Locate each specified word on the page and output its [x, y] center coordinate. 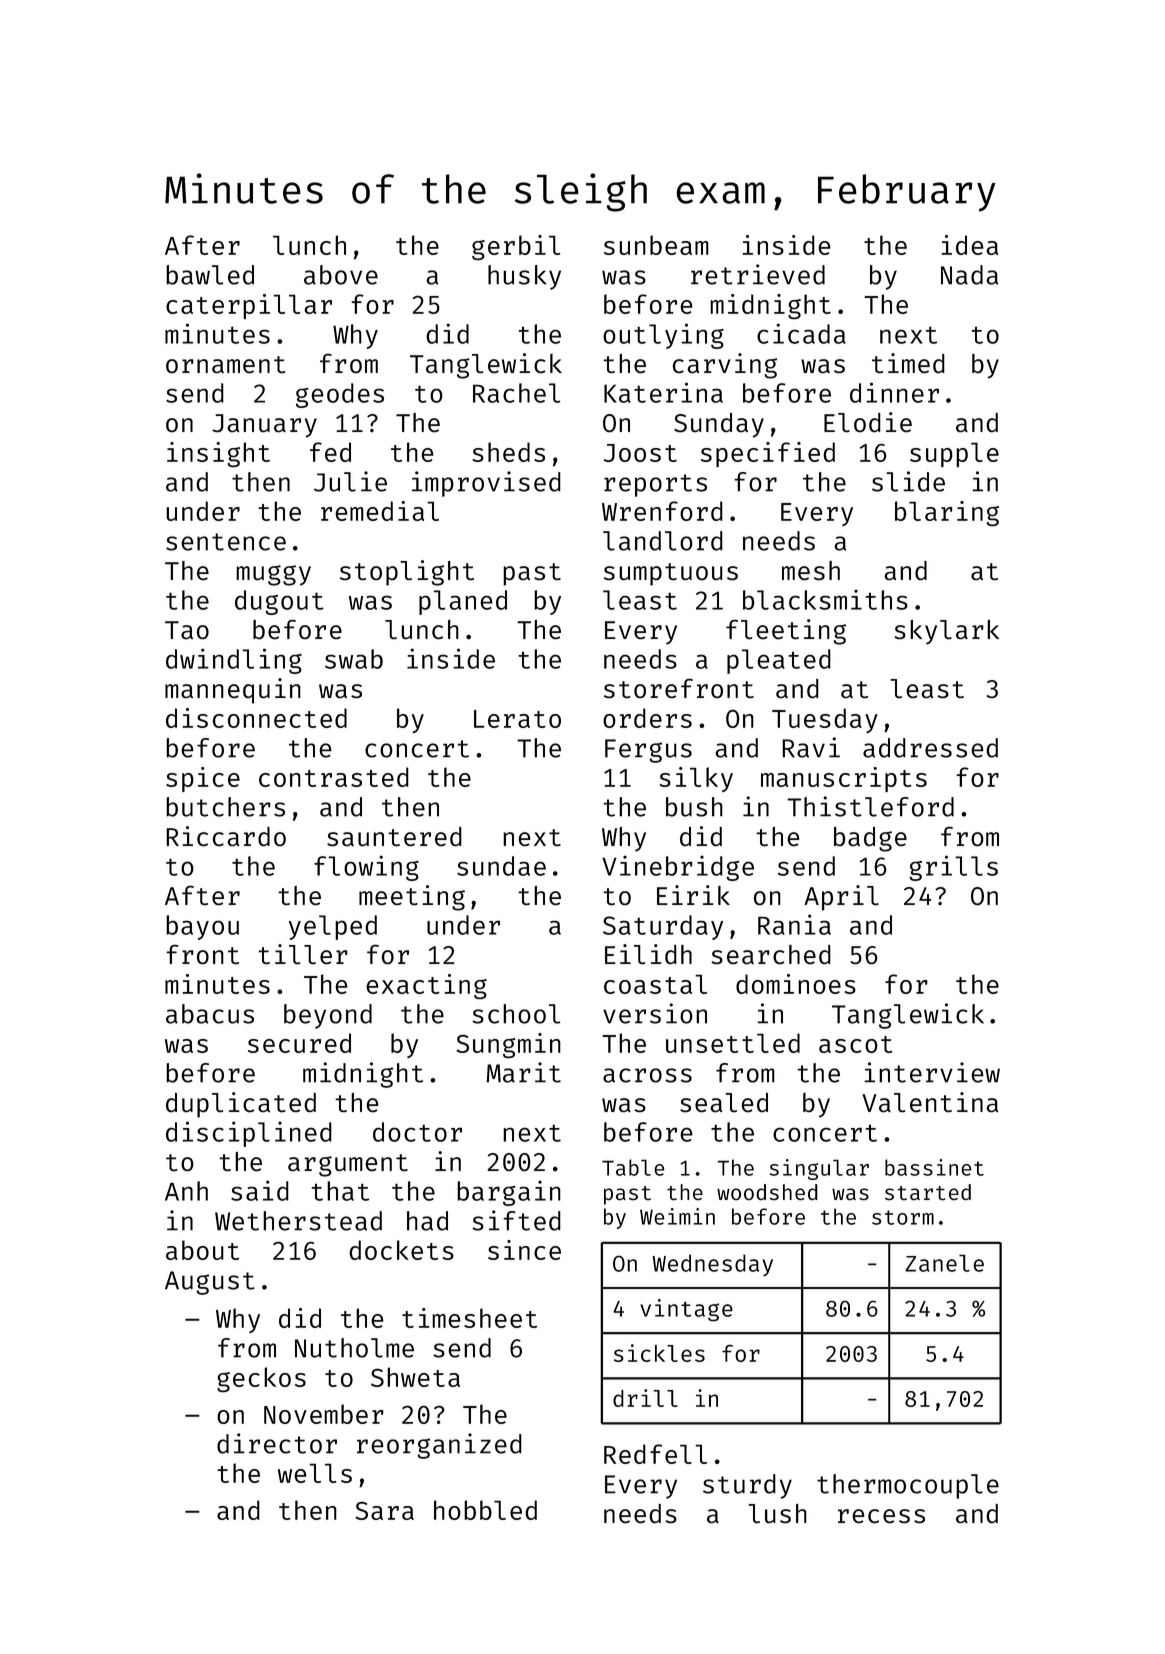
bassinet [934, 1167]
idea [969, 245]
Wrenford [662, 511]
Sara [384, 1511]
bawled [210, 275]
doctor [417, 1132]
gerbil [516, 247]
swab [354, 659]
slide [908, 481]
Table [633, 1167]
